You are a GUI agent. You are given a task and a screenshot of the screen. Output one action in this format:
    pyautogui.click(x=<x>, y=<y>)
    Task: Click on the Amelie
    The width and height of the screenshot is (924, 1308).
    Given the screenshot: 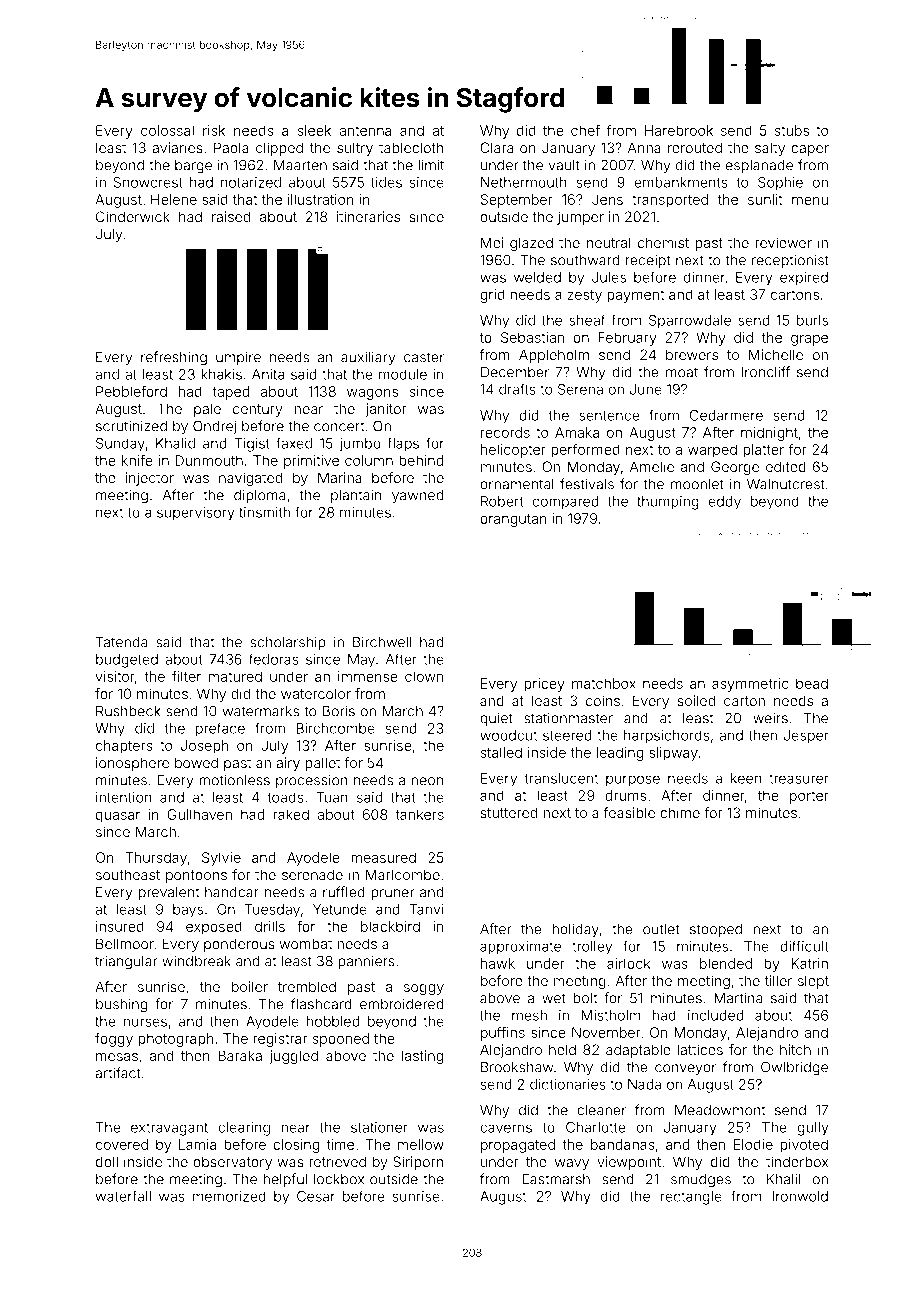 What is the action you would take?
    pyautogui.click(x=652, y=466)
